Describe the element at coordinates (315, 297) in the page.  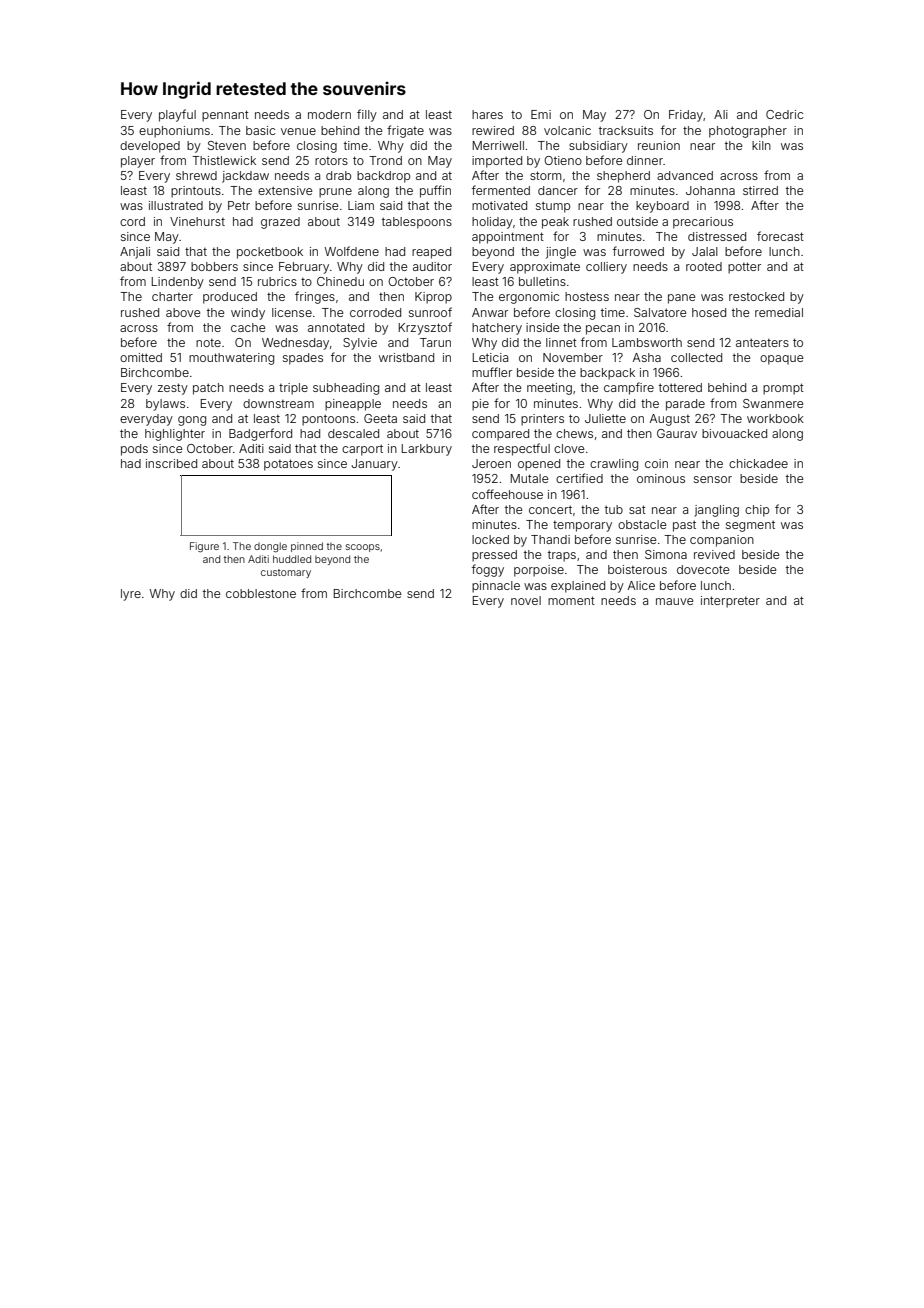
I see `fringes` at that location.
